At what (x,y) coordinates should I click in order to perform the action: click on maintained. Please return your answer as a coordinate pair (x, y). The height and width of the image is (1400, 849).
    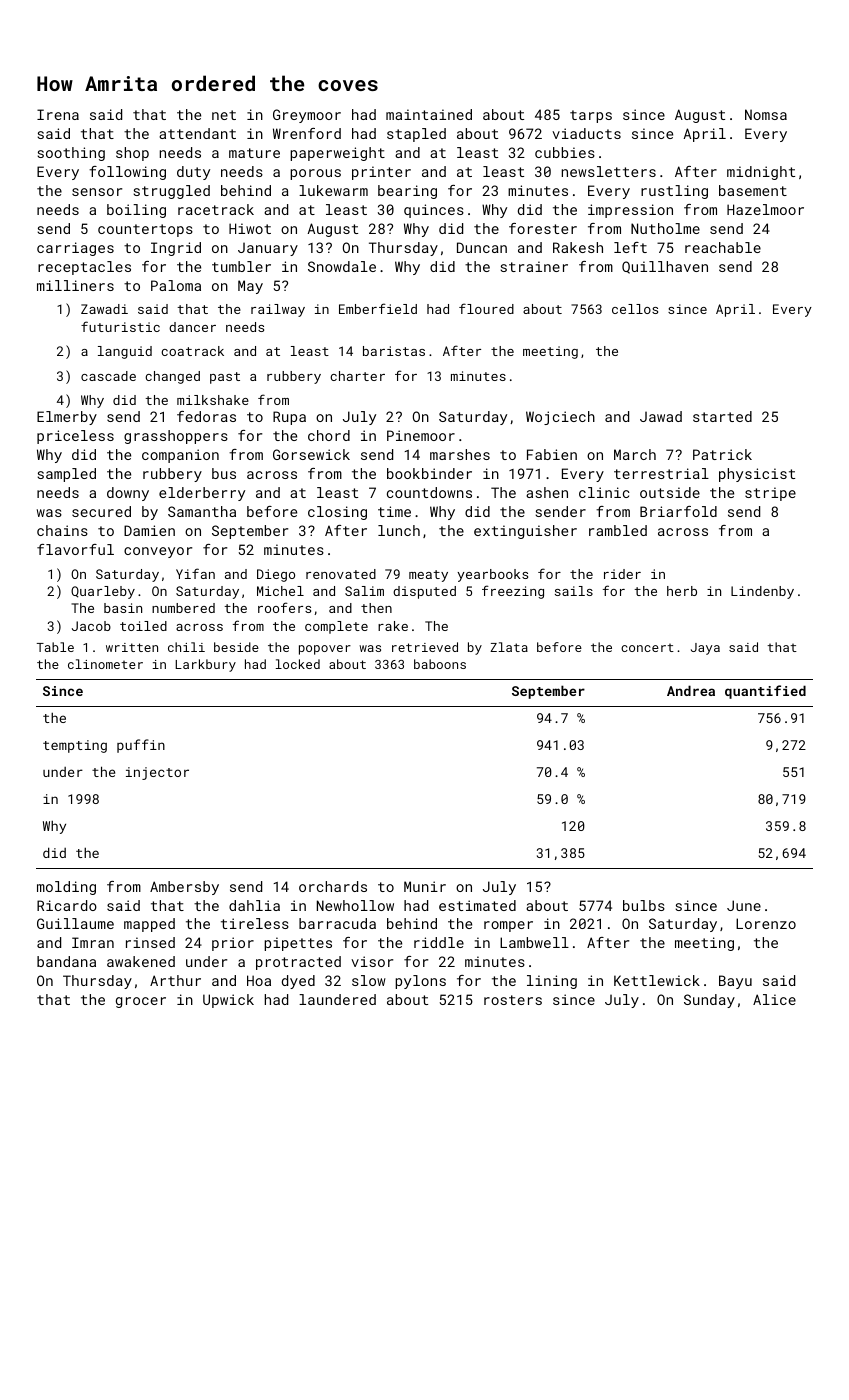
    Looking at the image, I should click on (429, 114).
